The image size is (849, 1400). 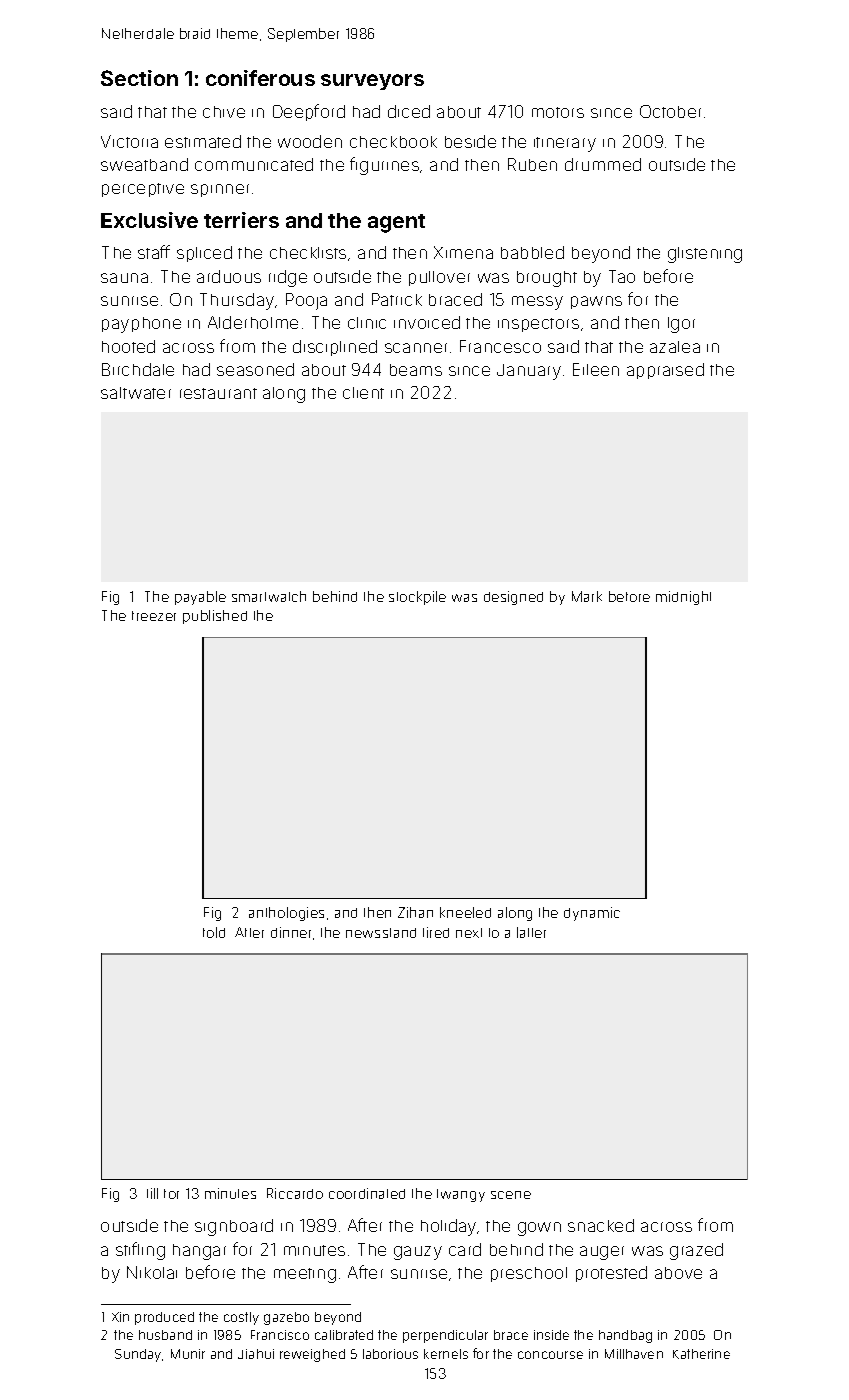 What do you see at coordinates (154, 616) in the image?
I see `freezer` at bounding box center [154, 616].
